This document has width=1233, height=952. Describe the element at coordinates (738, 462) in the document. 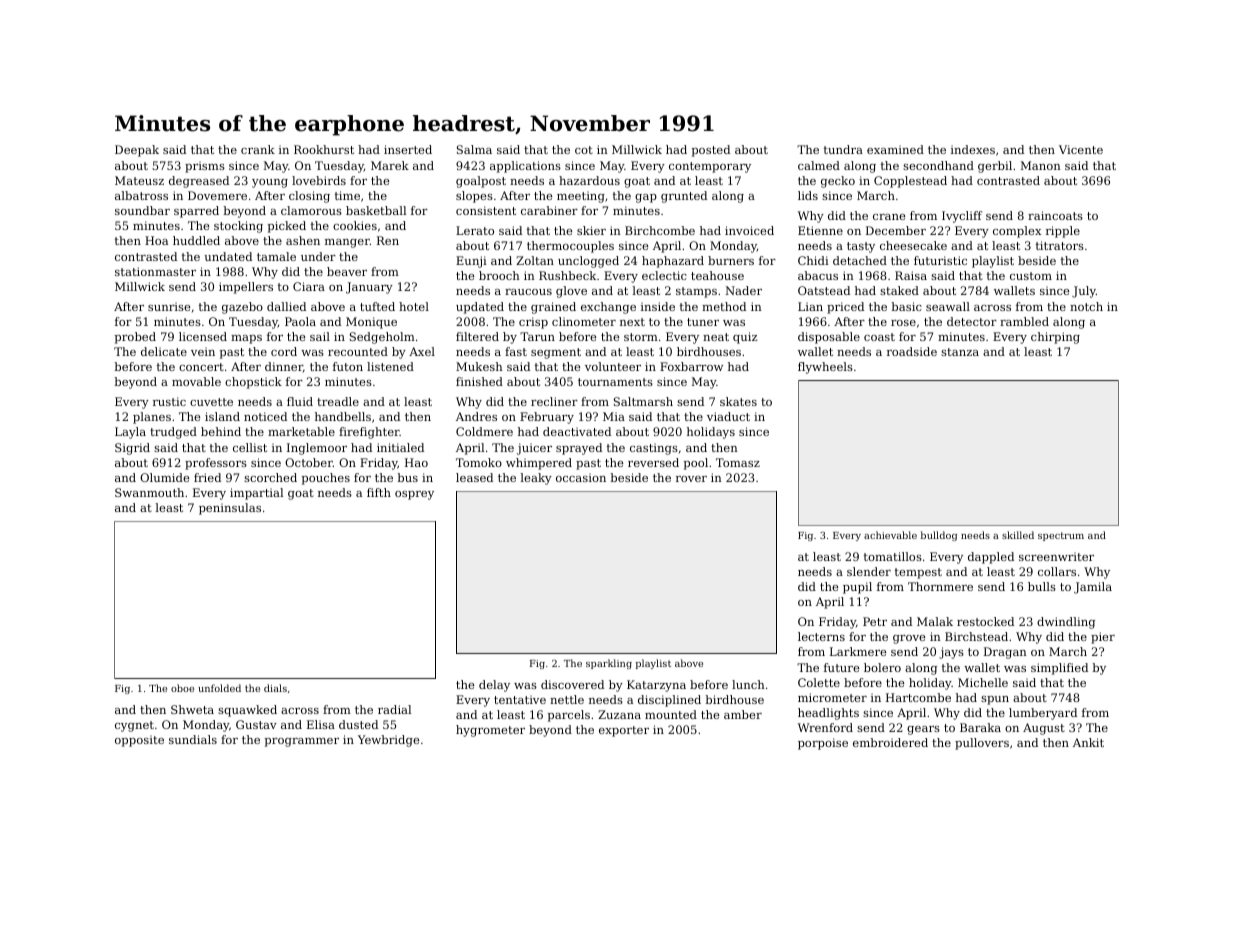

I see `Tomasz` at that location.
